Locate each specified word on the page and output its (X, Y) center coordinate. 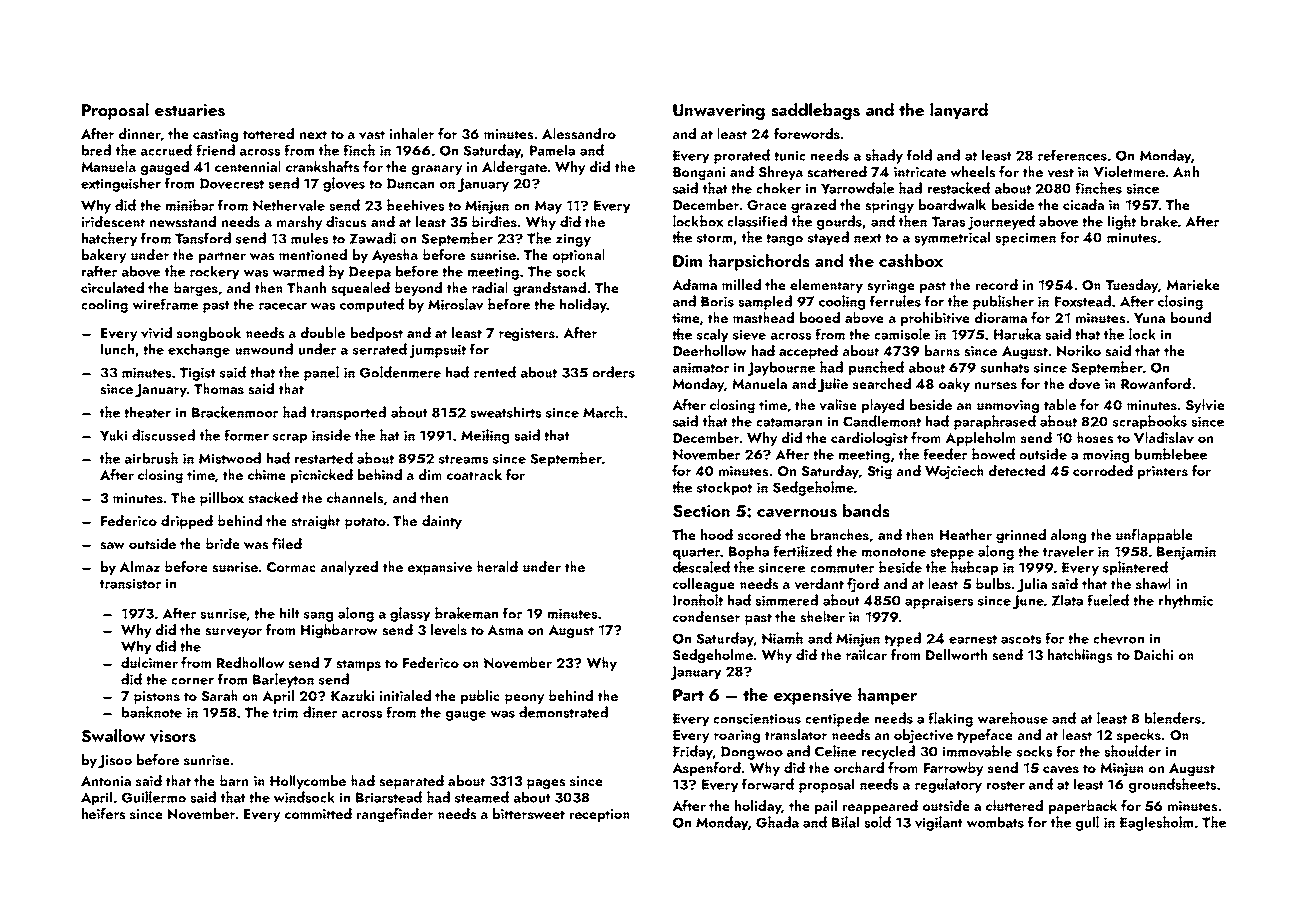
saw (112, 545)
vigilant (939, 823)
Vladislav (1164, 438)
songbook (209, 334)
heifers (103, 813)
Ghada (777, 822)
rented (495, 372)
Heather (966, 534)
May (548, 207)
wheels (972, 171)
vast (372, 135)
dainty (442, 522)
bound (1191, 317)
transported (348, 413)
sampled (765, 302)
